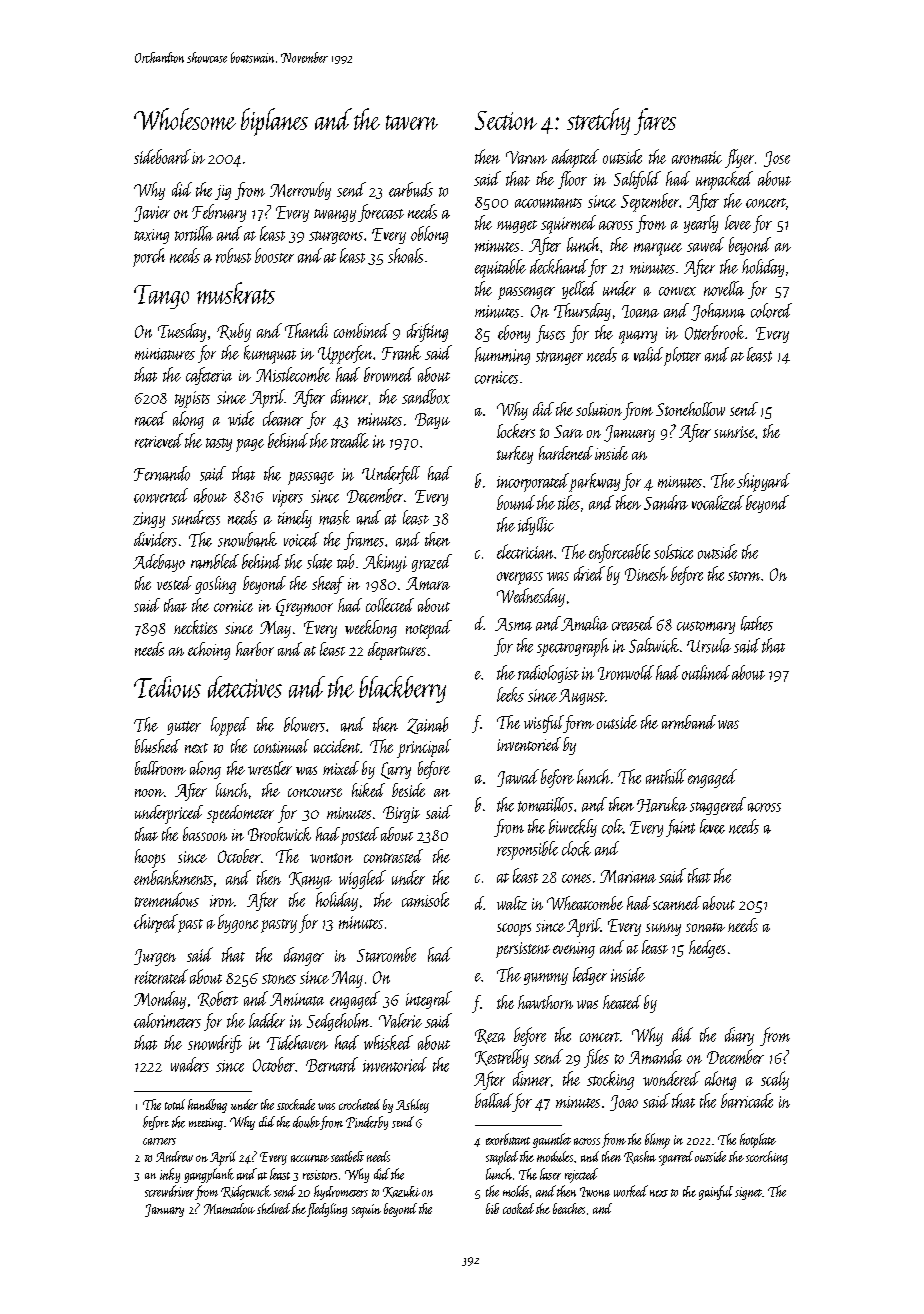 The height and width of the document is (1314, 924). I want to click on Jose, so click(777, 159).
